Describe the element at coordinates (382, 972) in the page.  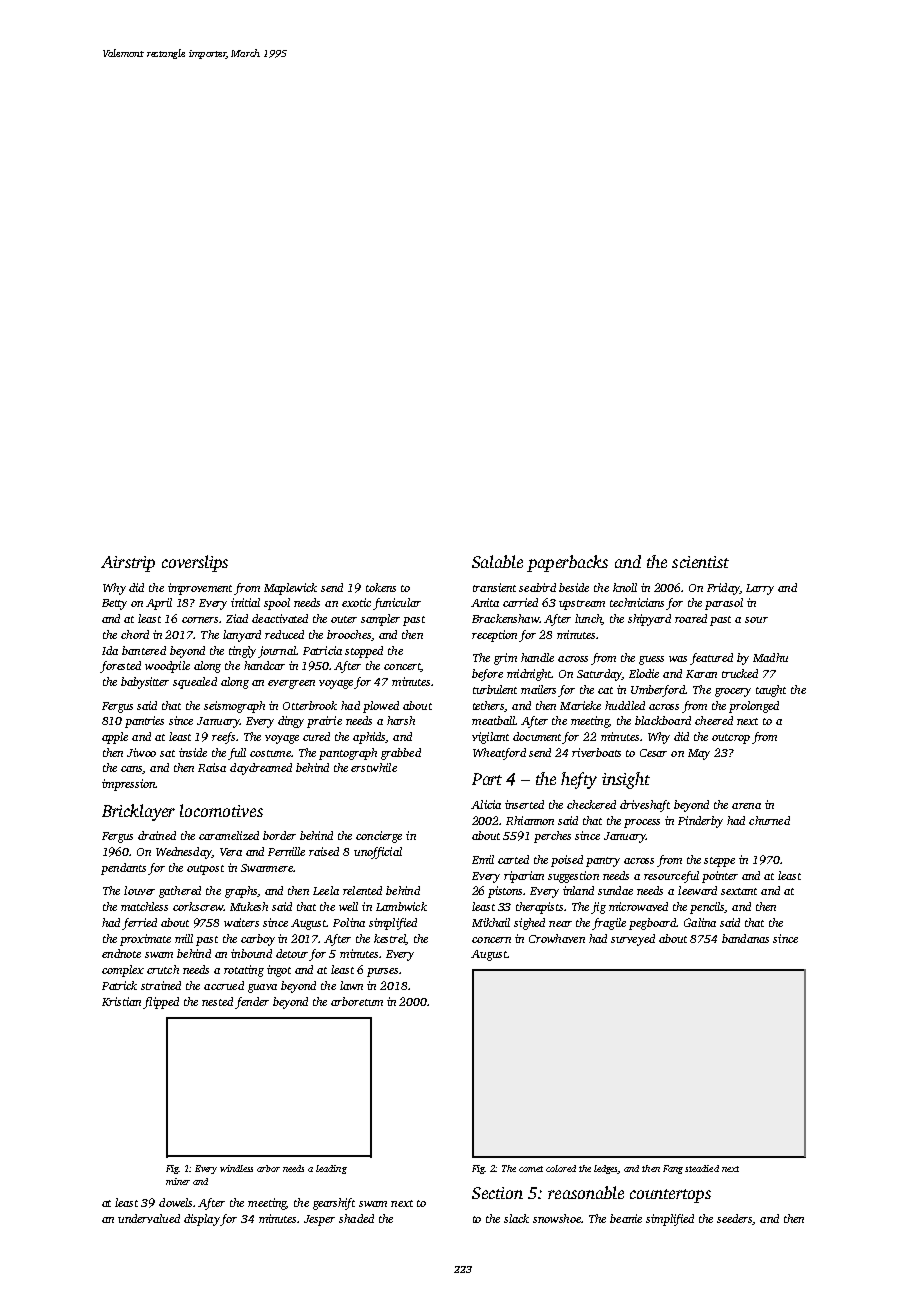
I see `purses` at that location.
